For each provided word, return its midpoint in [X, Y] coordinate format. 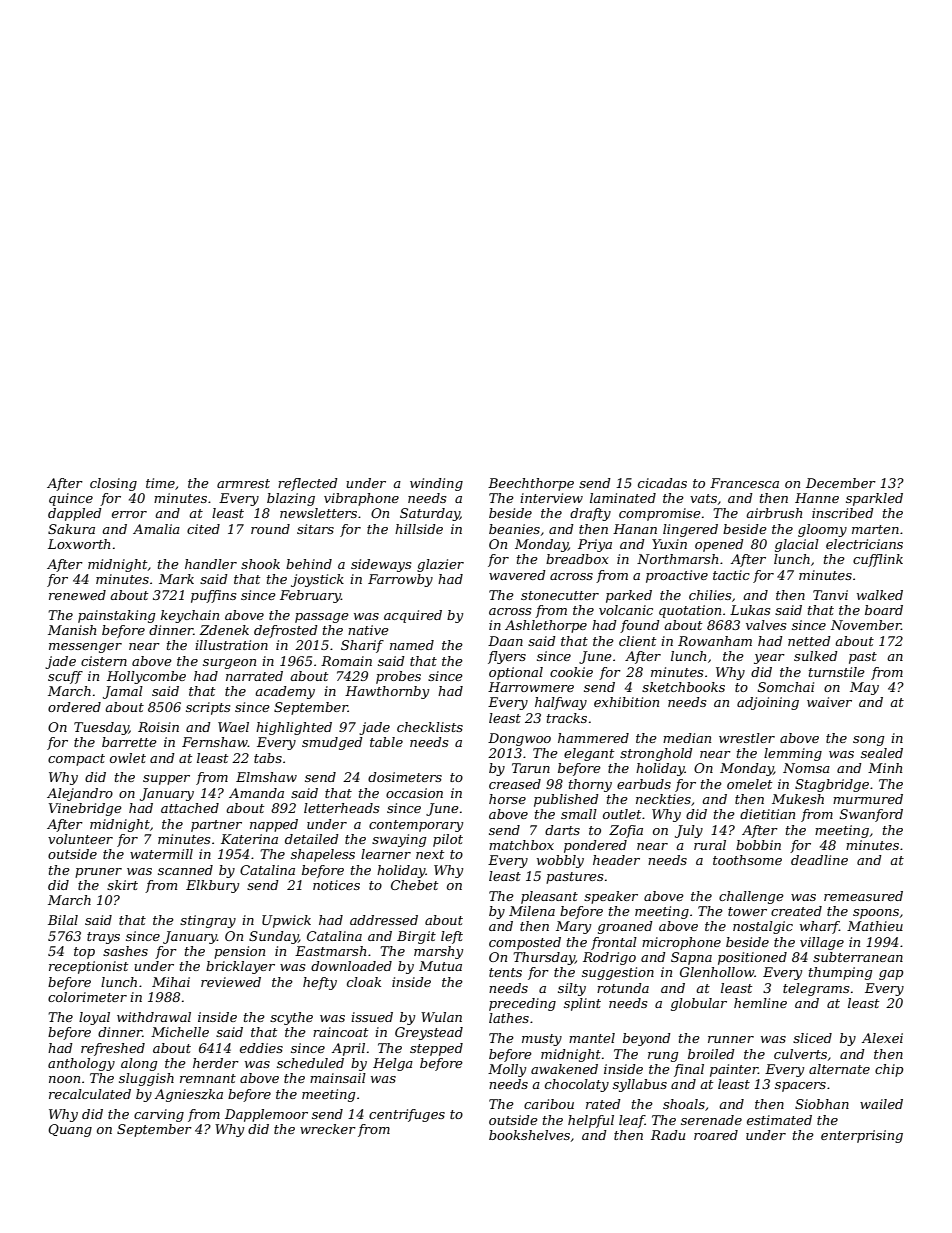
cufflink [878, 560]
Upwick [286, 921]
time [160, 483]
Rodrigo [609, 958]
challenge [751, 897]
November [866, 625]
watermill [161, 854]
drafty [590, 514]
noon [64, 1079]
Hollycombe [146, 677]
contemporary [416, 826]
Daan [505, 641]
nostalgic [763, 927]
